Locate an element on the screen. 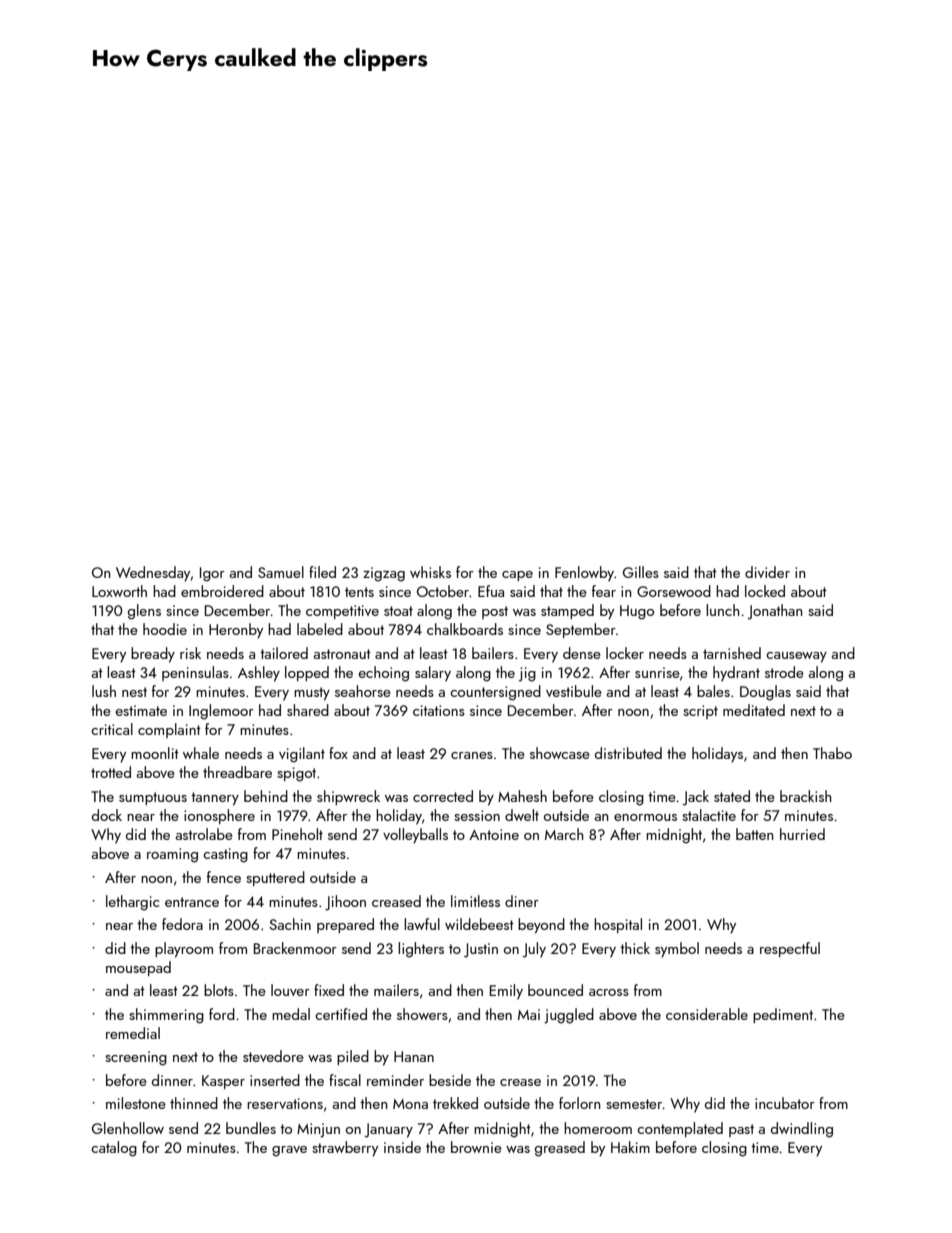  Wednesday is located at coordinates (153, 574).
